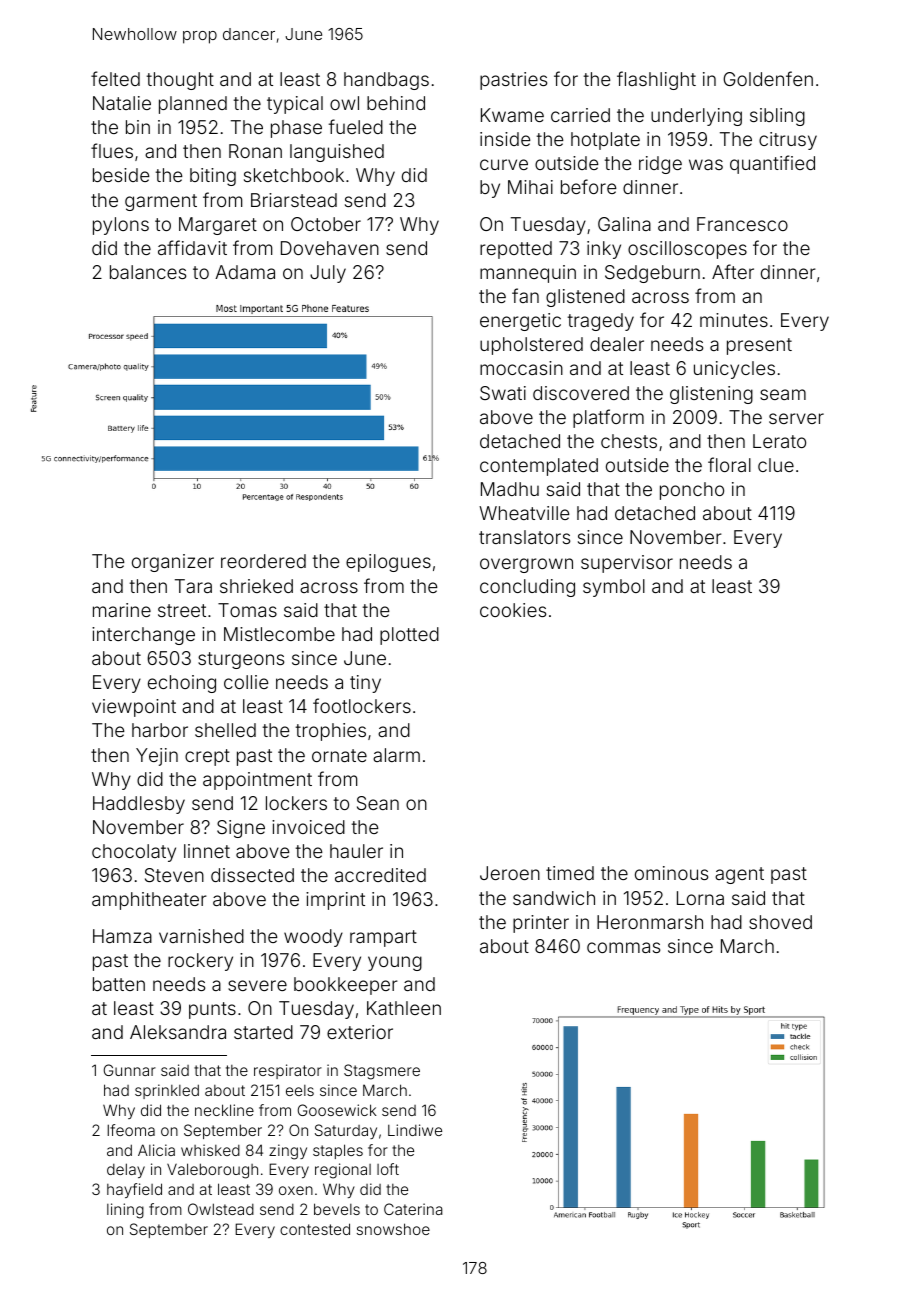 The height and width of the screenshot is (1314, 924). Describe the element at coordinates (396, 755) in the screenshot. I see `alarm` at that location.
